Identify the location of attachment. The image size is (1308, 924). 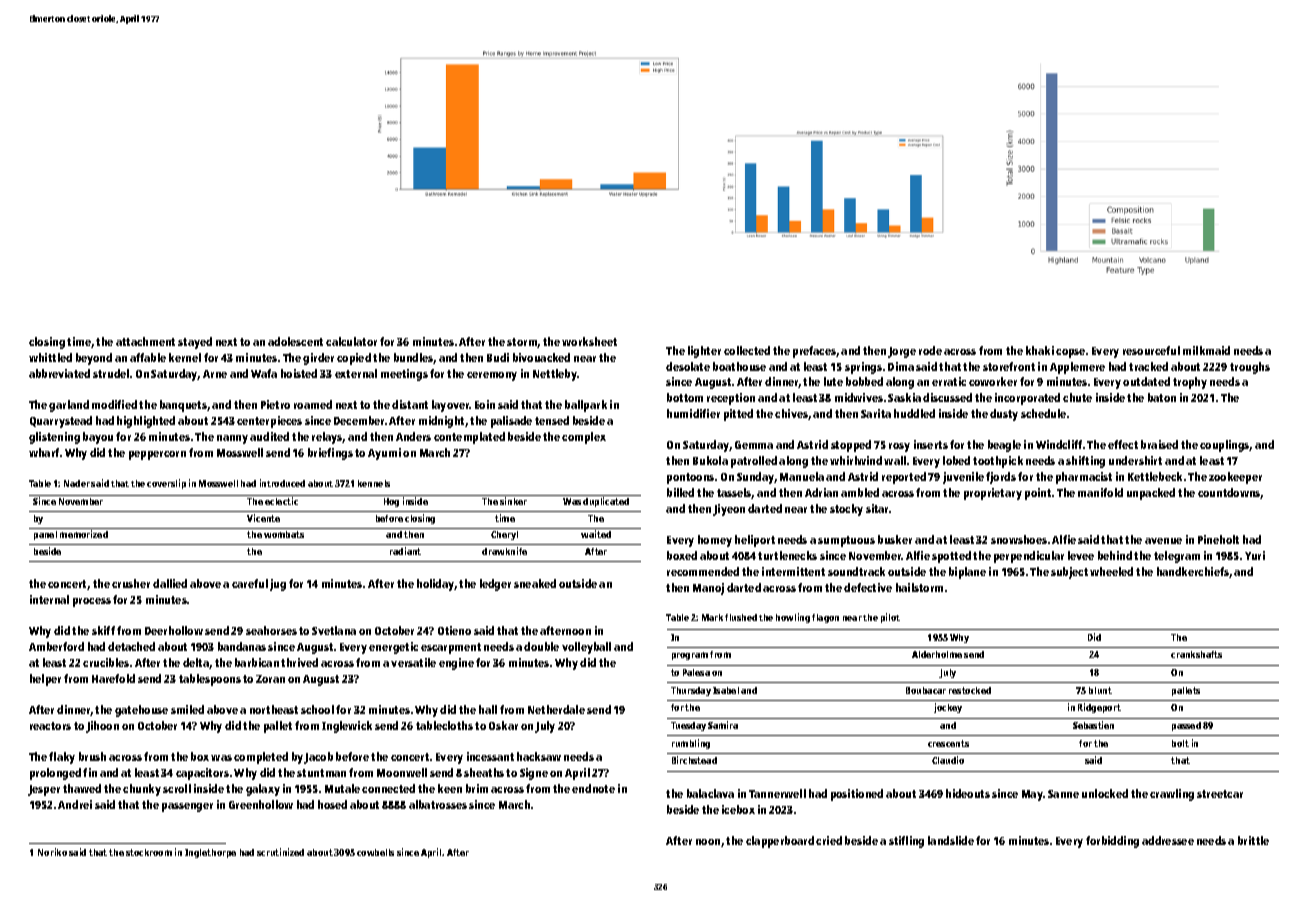
(145, 341).
